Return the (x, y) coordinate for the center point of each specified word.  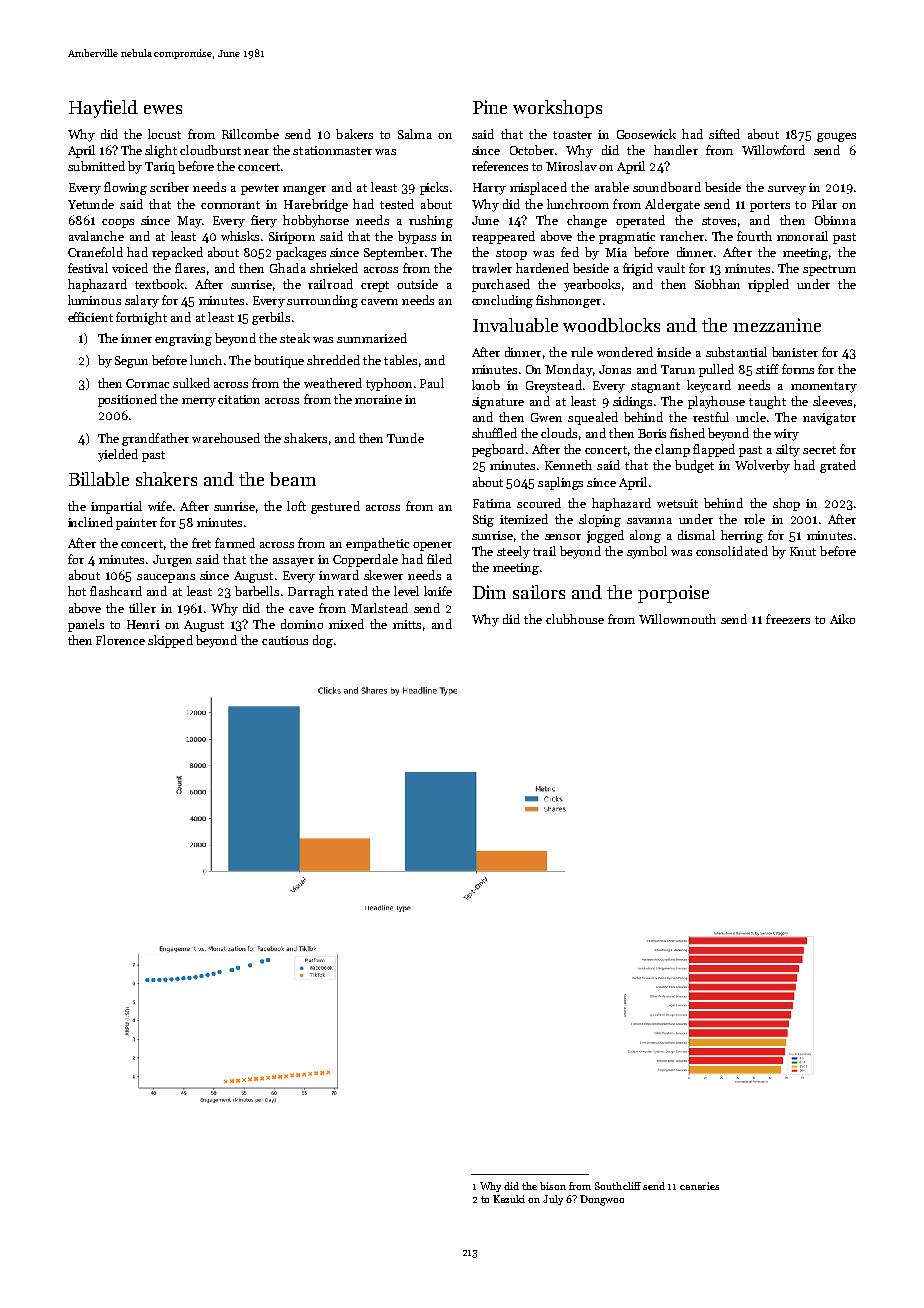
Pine (490, 107)
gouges (836, 137)
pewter (260, 189)
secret (819, 450)
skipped (170, 641)
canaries (699, 1186)
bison (553, 1186)
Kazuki (509, 1199)
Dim (489, 592)
